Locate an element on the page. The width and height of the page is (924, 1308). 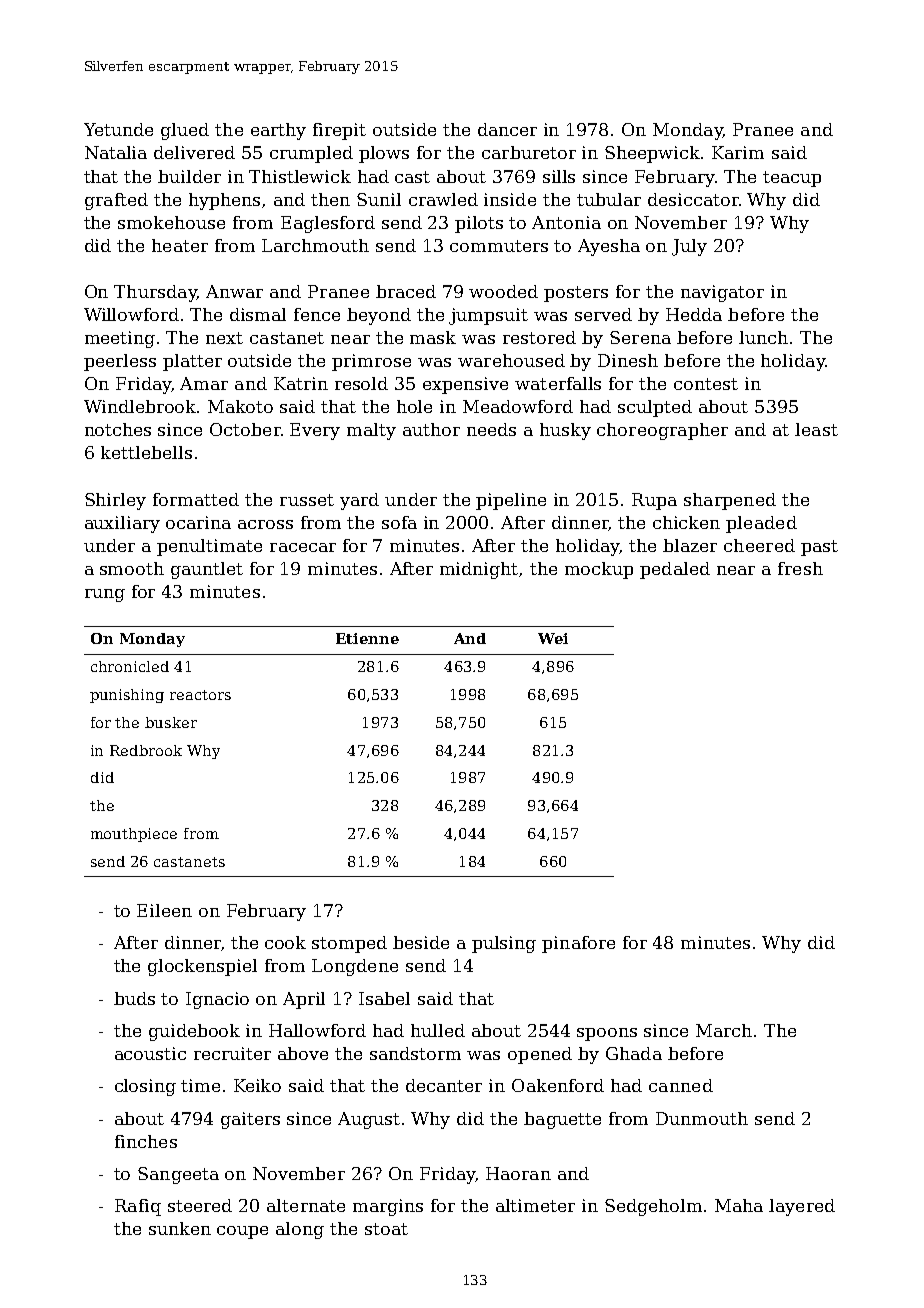
racecar is located at coordinates (303, 547).
